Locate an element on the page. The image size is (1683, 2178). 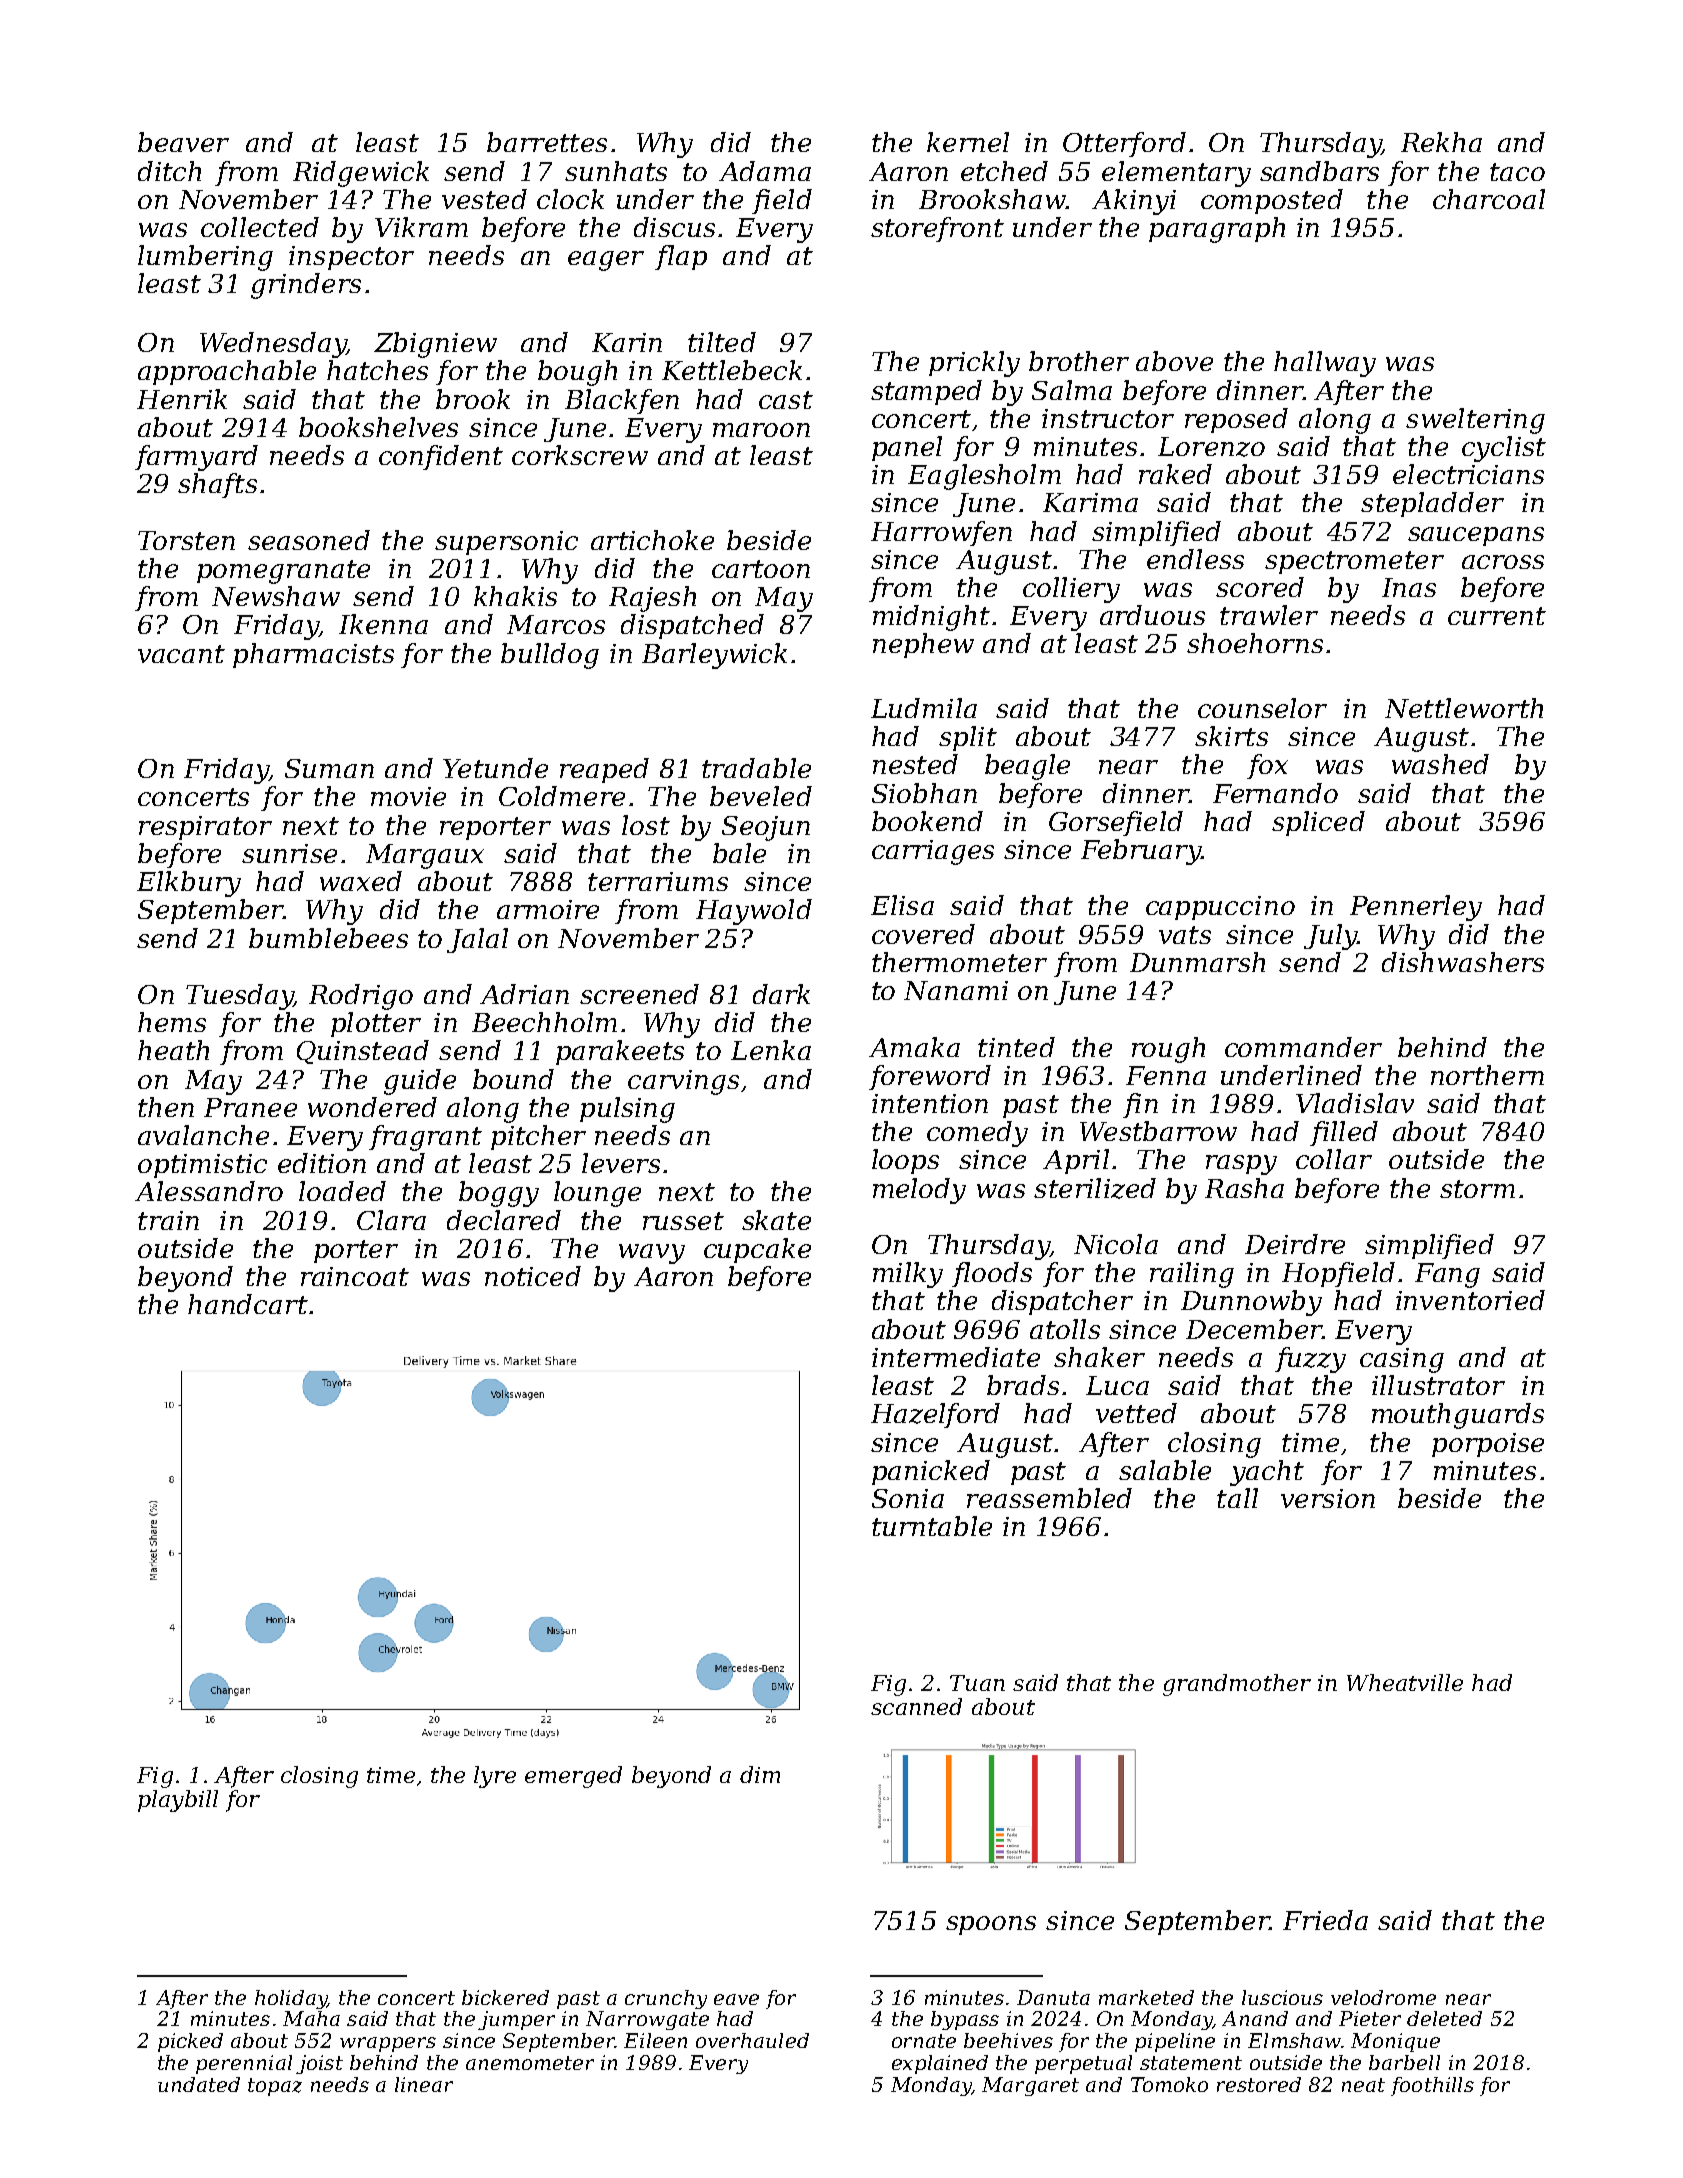
bickered is located at coordinates (505, 1997).
